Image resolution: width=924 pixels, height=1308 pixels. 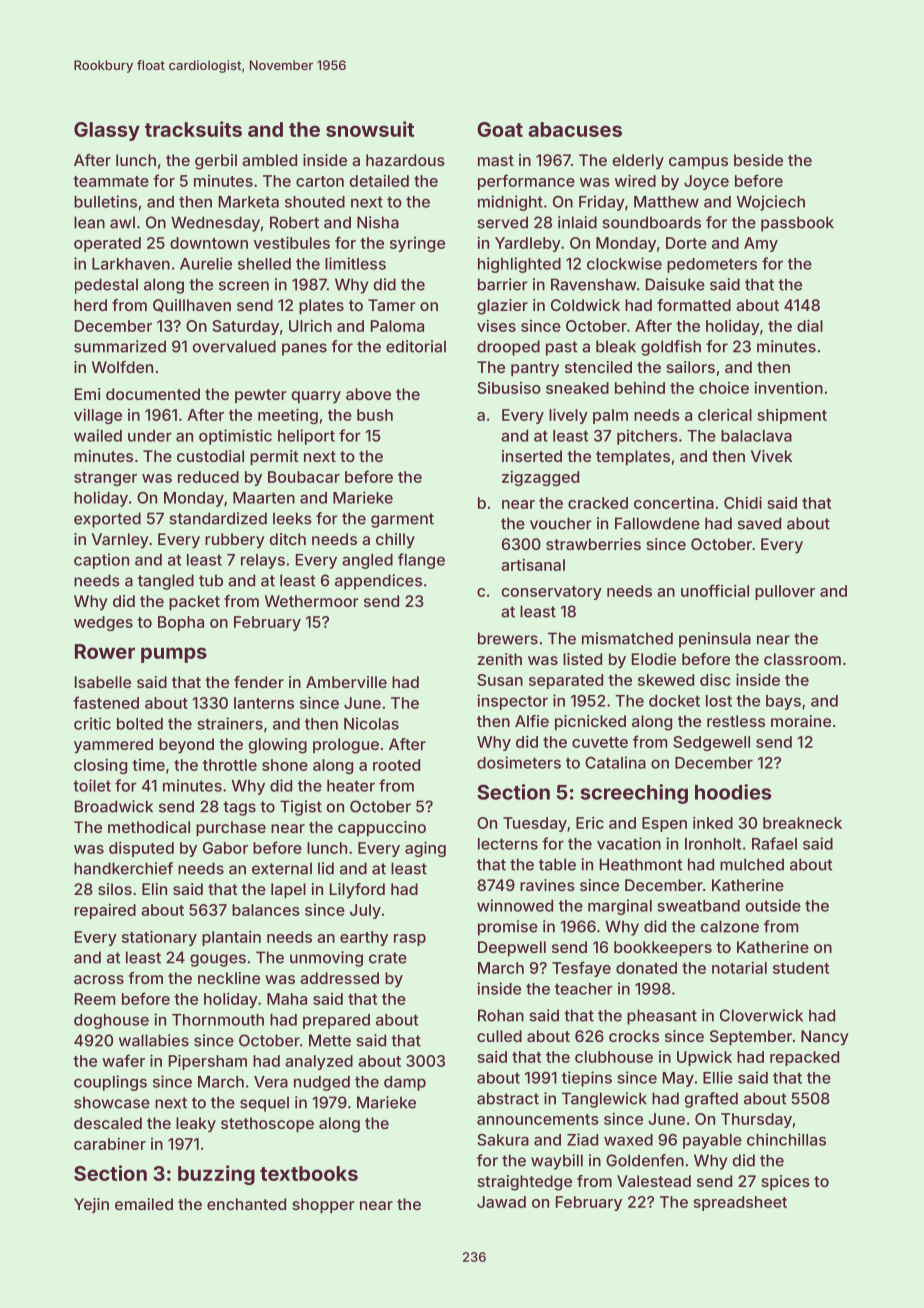 What do you see at coordinates (141, 849) in the page?
I see `disputed` at bounding box center [141, 849].
